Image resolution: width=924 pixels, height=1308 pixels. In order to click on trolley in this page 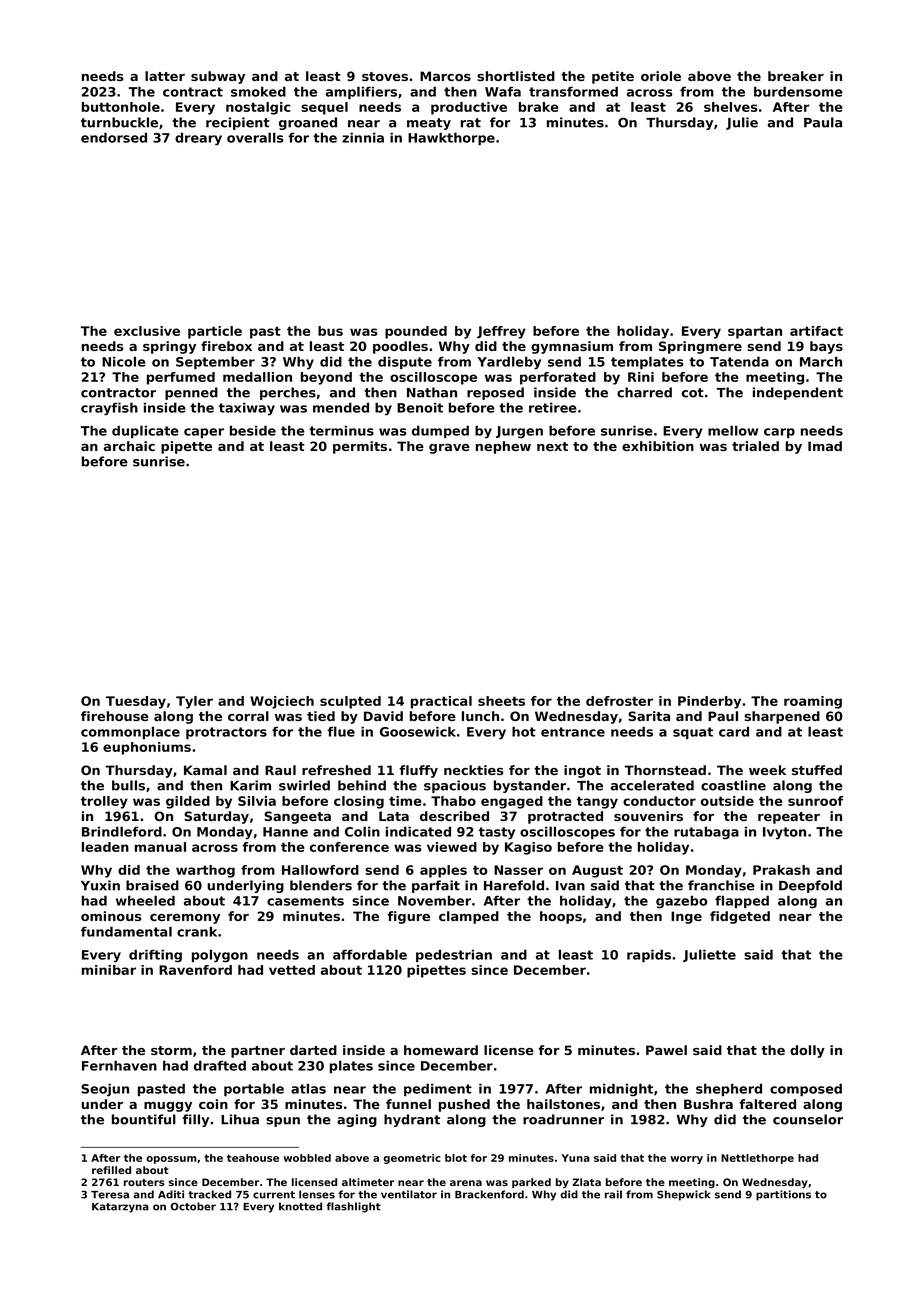, I will do `click(104, 802)`.
